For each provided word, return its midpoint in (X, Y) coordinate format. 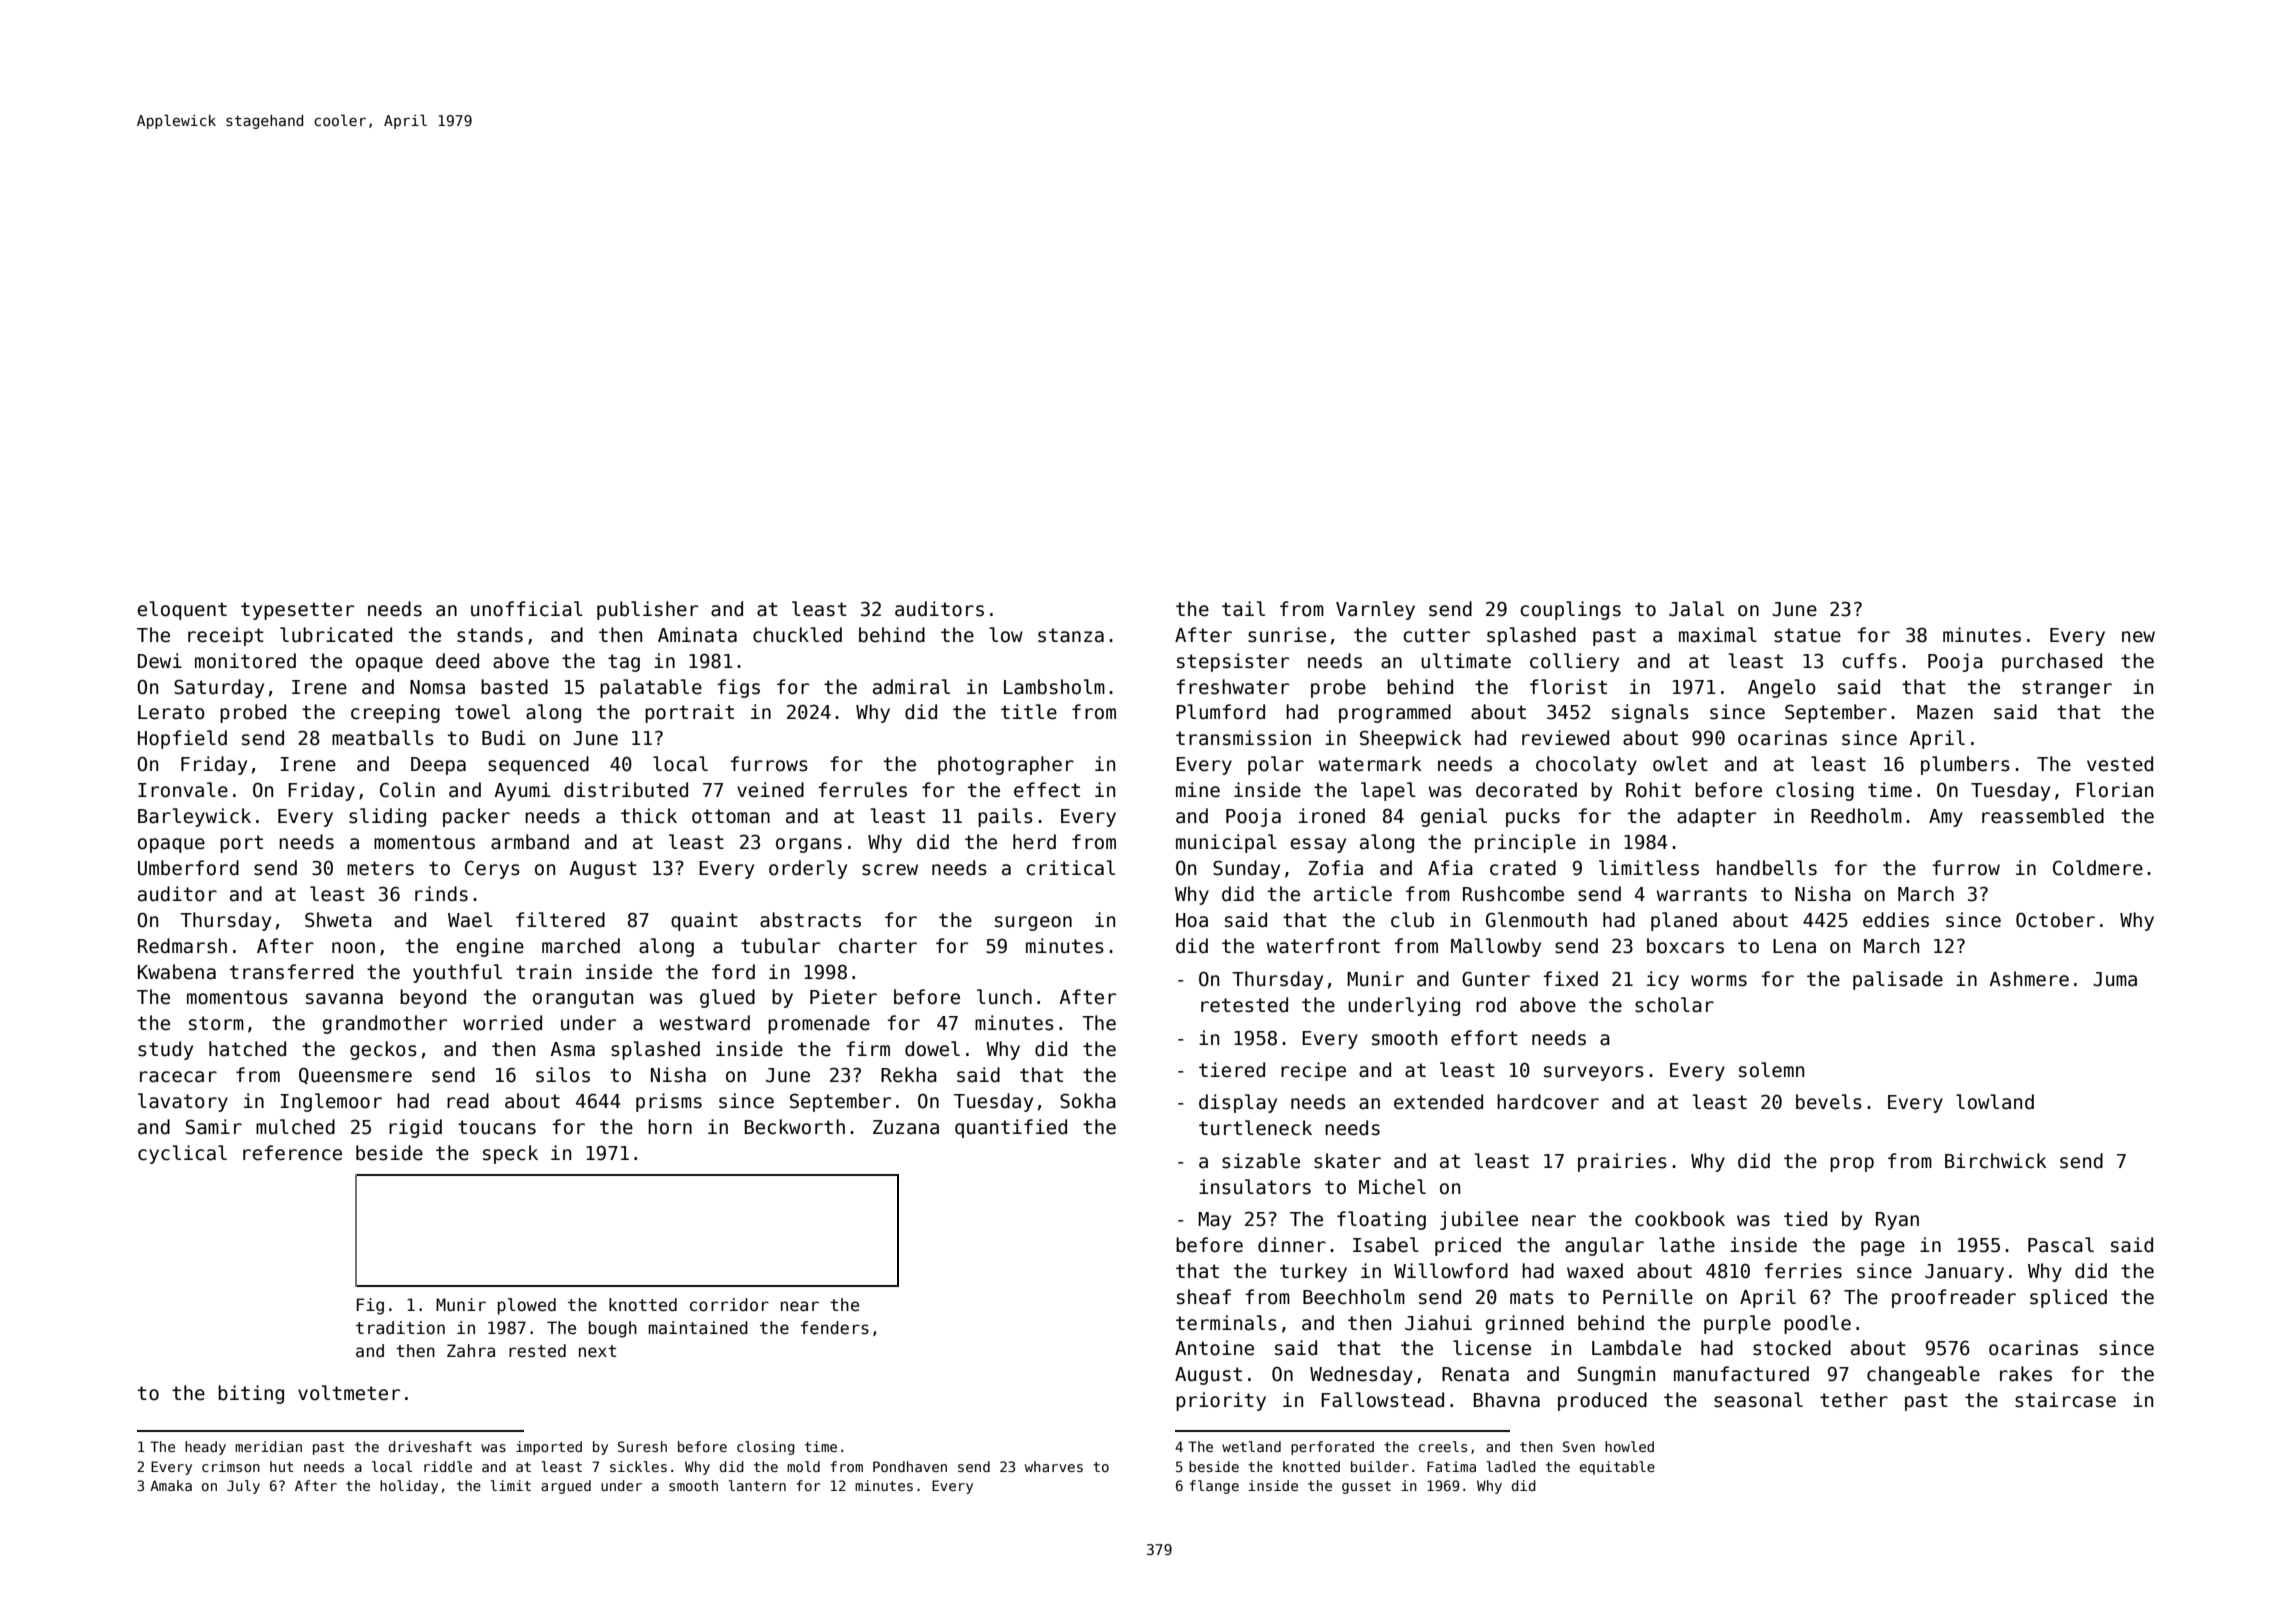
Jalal (1696, 609)
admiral (911, 687)
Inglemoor (331, 1102)
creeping (395, 713)
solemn (1771, 1070)
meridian (268, 1446)
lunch (1004, 997)
